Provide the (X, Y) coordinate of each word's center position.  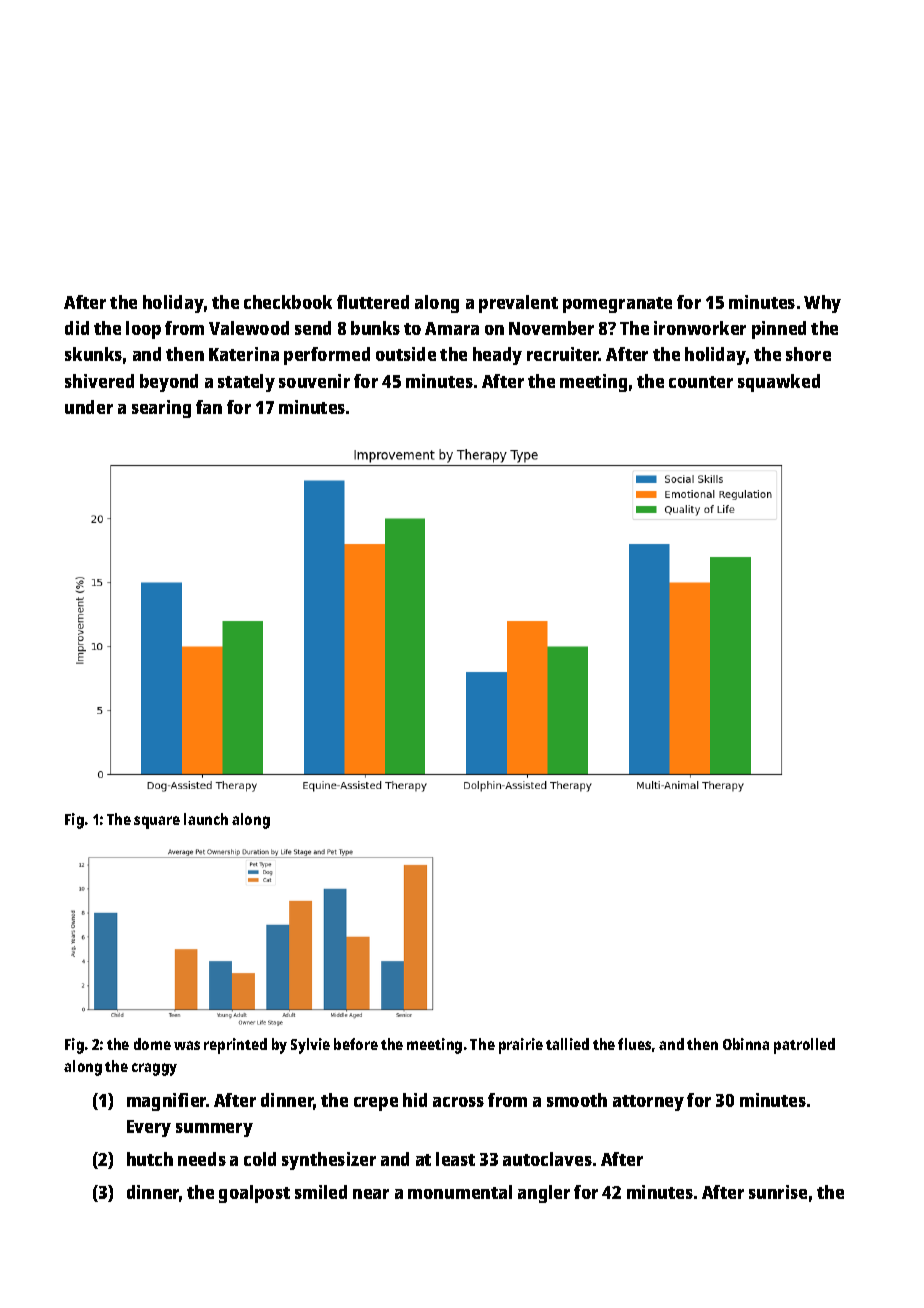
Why (822, 304)
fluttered (373, 302)
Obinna (746, 1044)
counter (701, 382)
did (77, 328)
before (356, 1044)
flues (634, 1044)
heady (497, 356)
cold (260, 1159)
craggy (154, 1069)
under (89, 407)
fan (209, 407)
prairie (521, 1046)
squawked (779, 383)
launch (206, 819)
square (157, 822)
